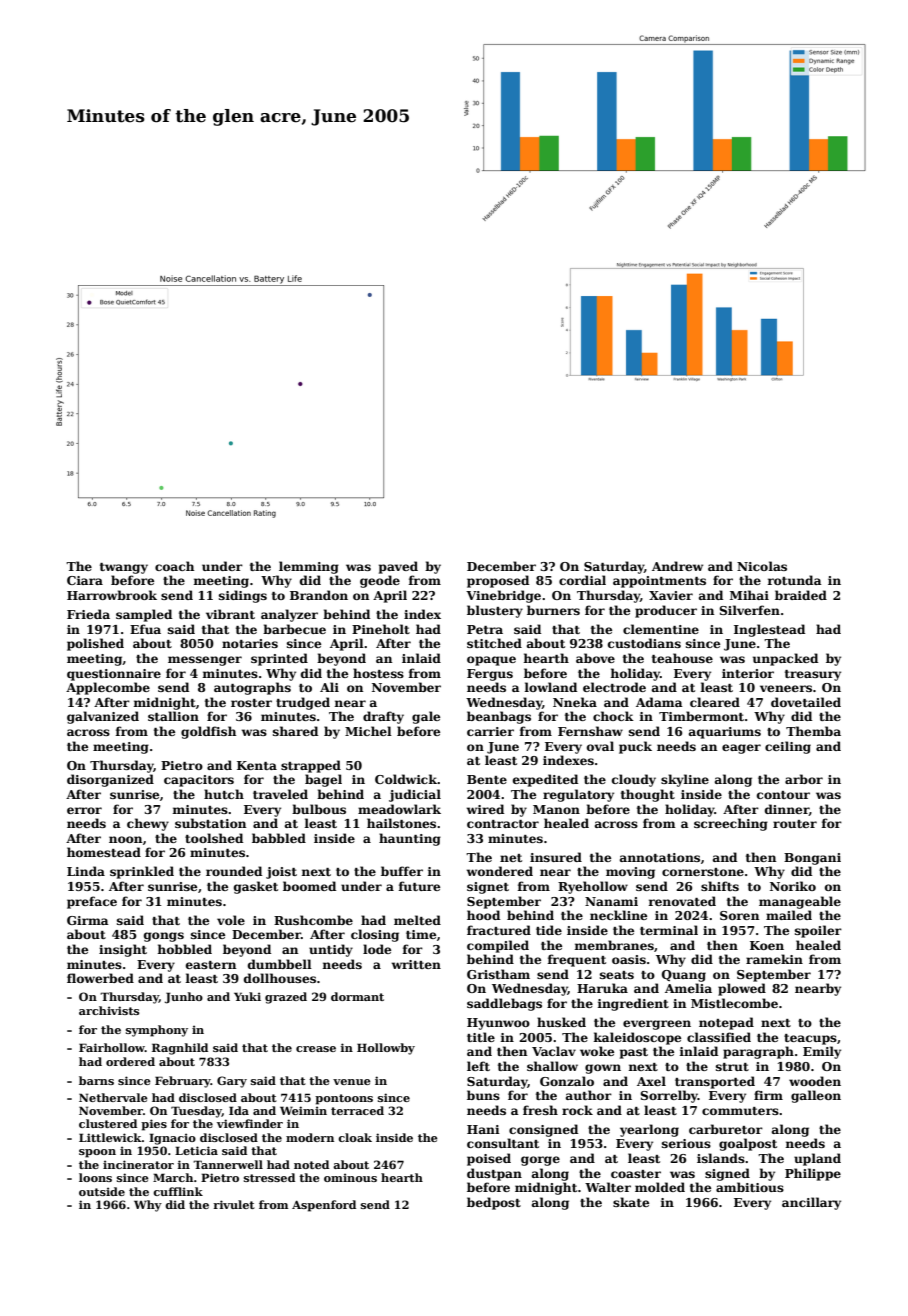 The height and width of the screenshot is (1316, 908). Describe the element at coordinates (684, 976) in the screenshot. I see `Quang` at that location.
